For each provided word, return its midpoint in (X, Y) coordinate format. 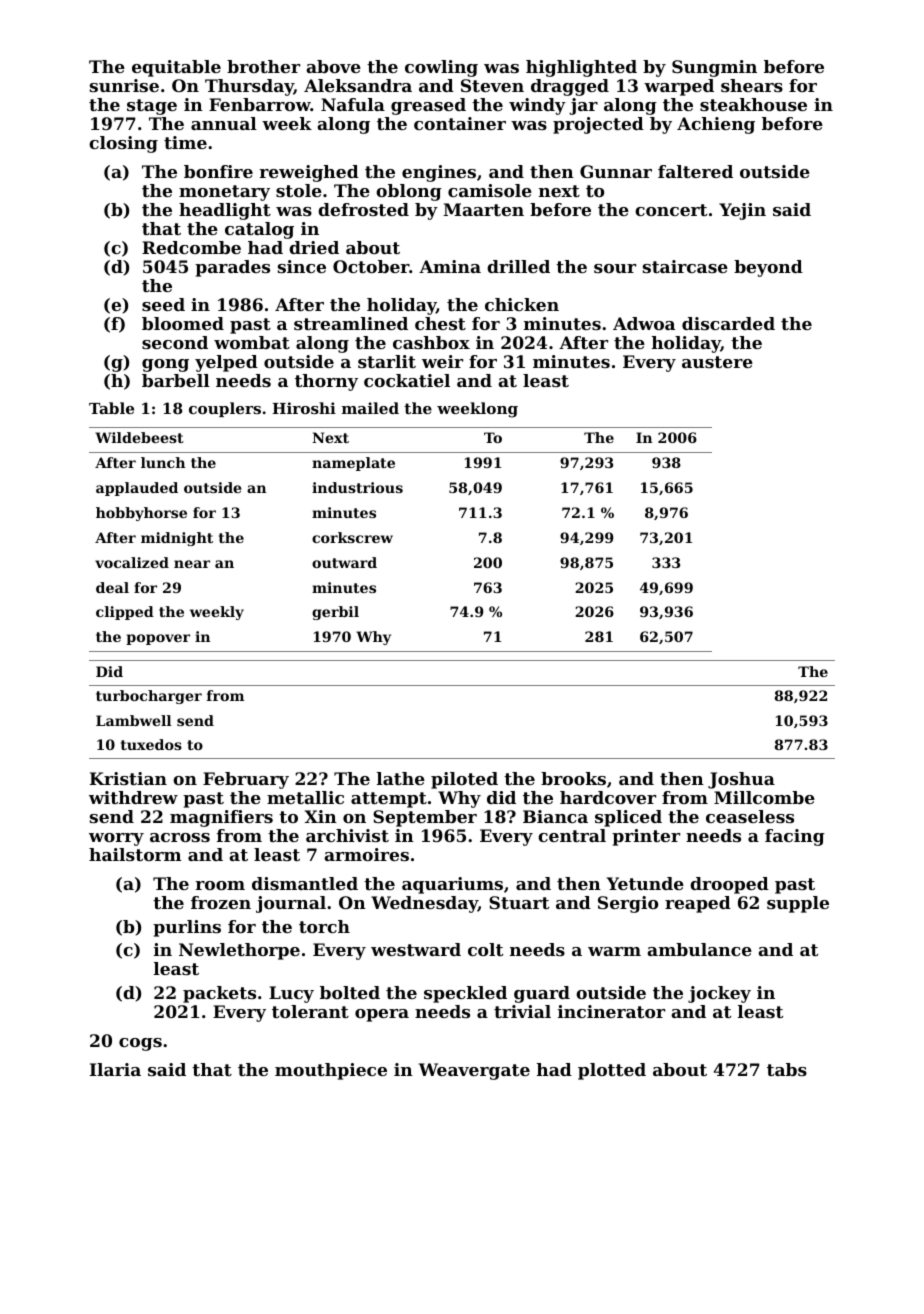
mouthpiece (331, 1071)
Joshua (741, 780)
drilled (518, 266)
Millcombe (764, 797)
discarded (728, 323)
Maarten (483, 209)
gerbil (335, 613)
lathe (401, 778)
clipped (125, 613)
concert (671, 210)
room (220, 885)
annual (224, 123)
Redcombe (191, 247)
